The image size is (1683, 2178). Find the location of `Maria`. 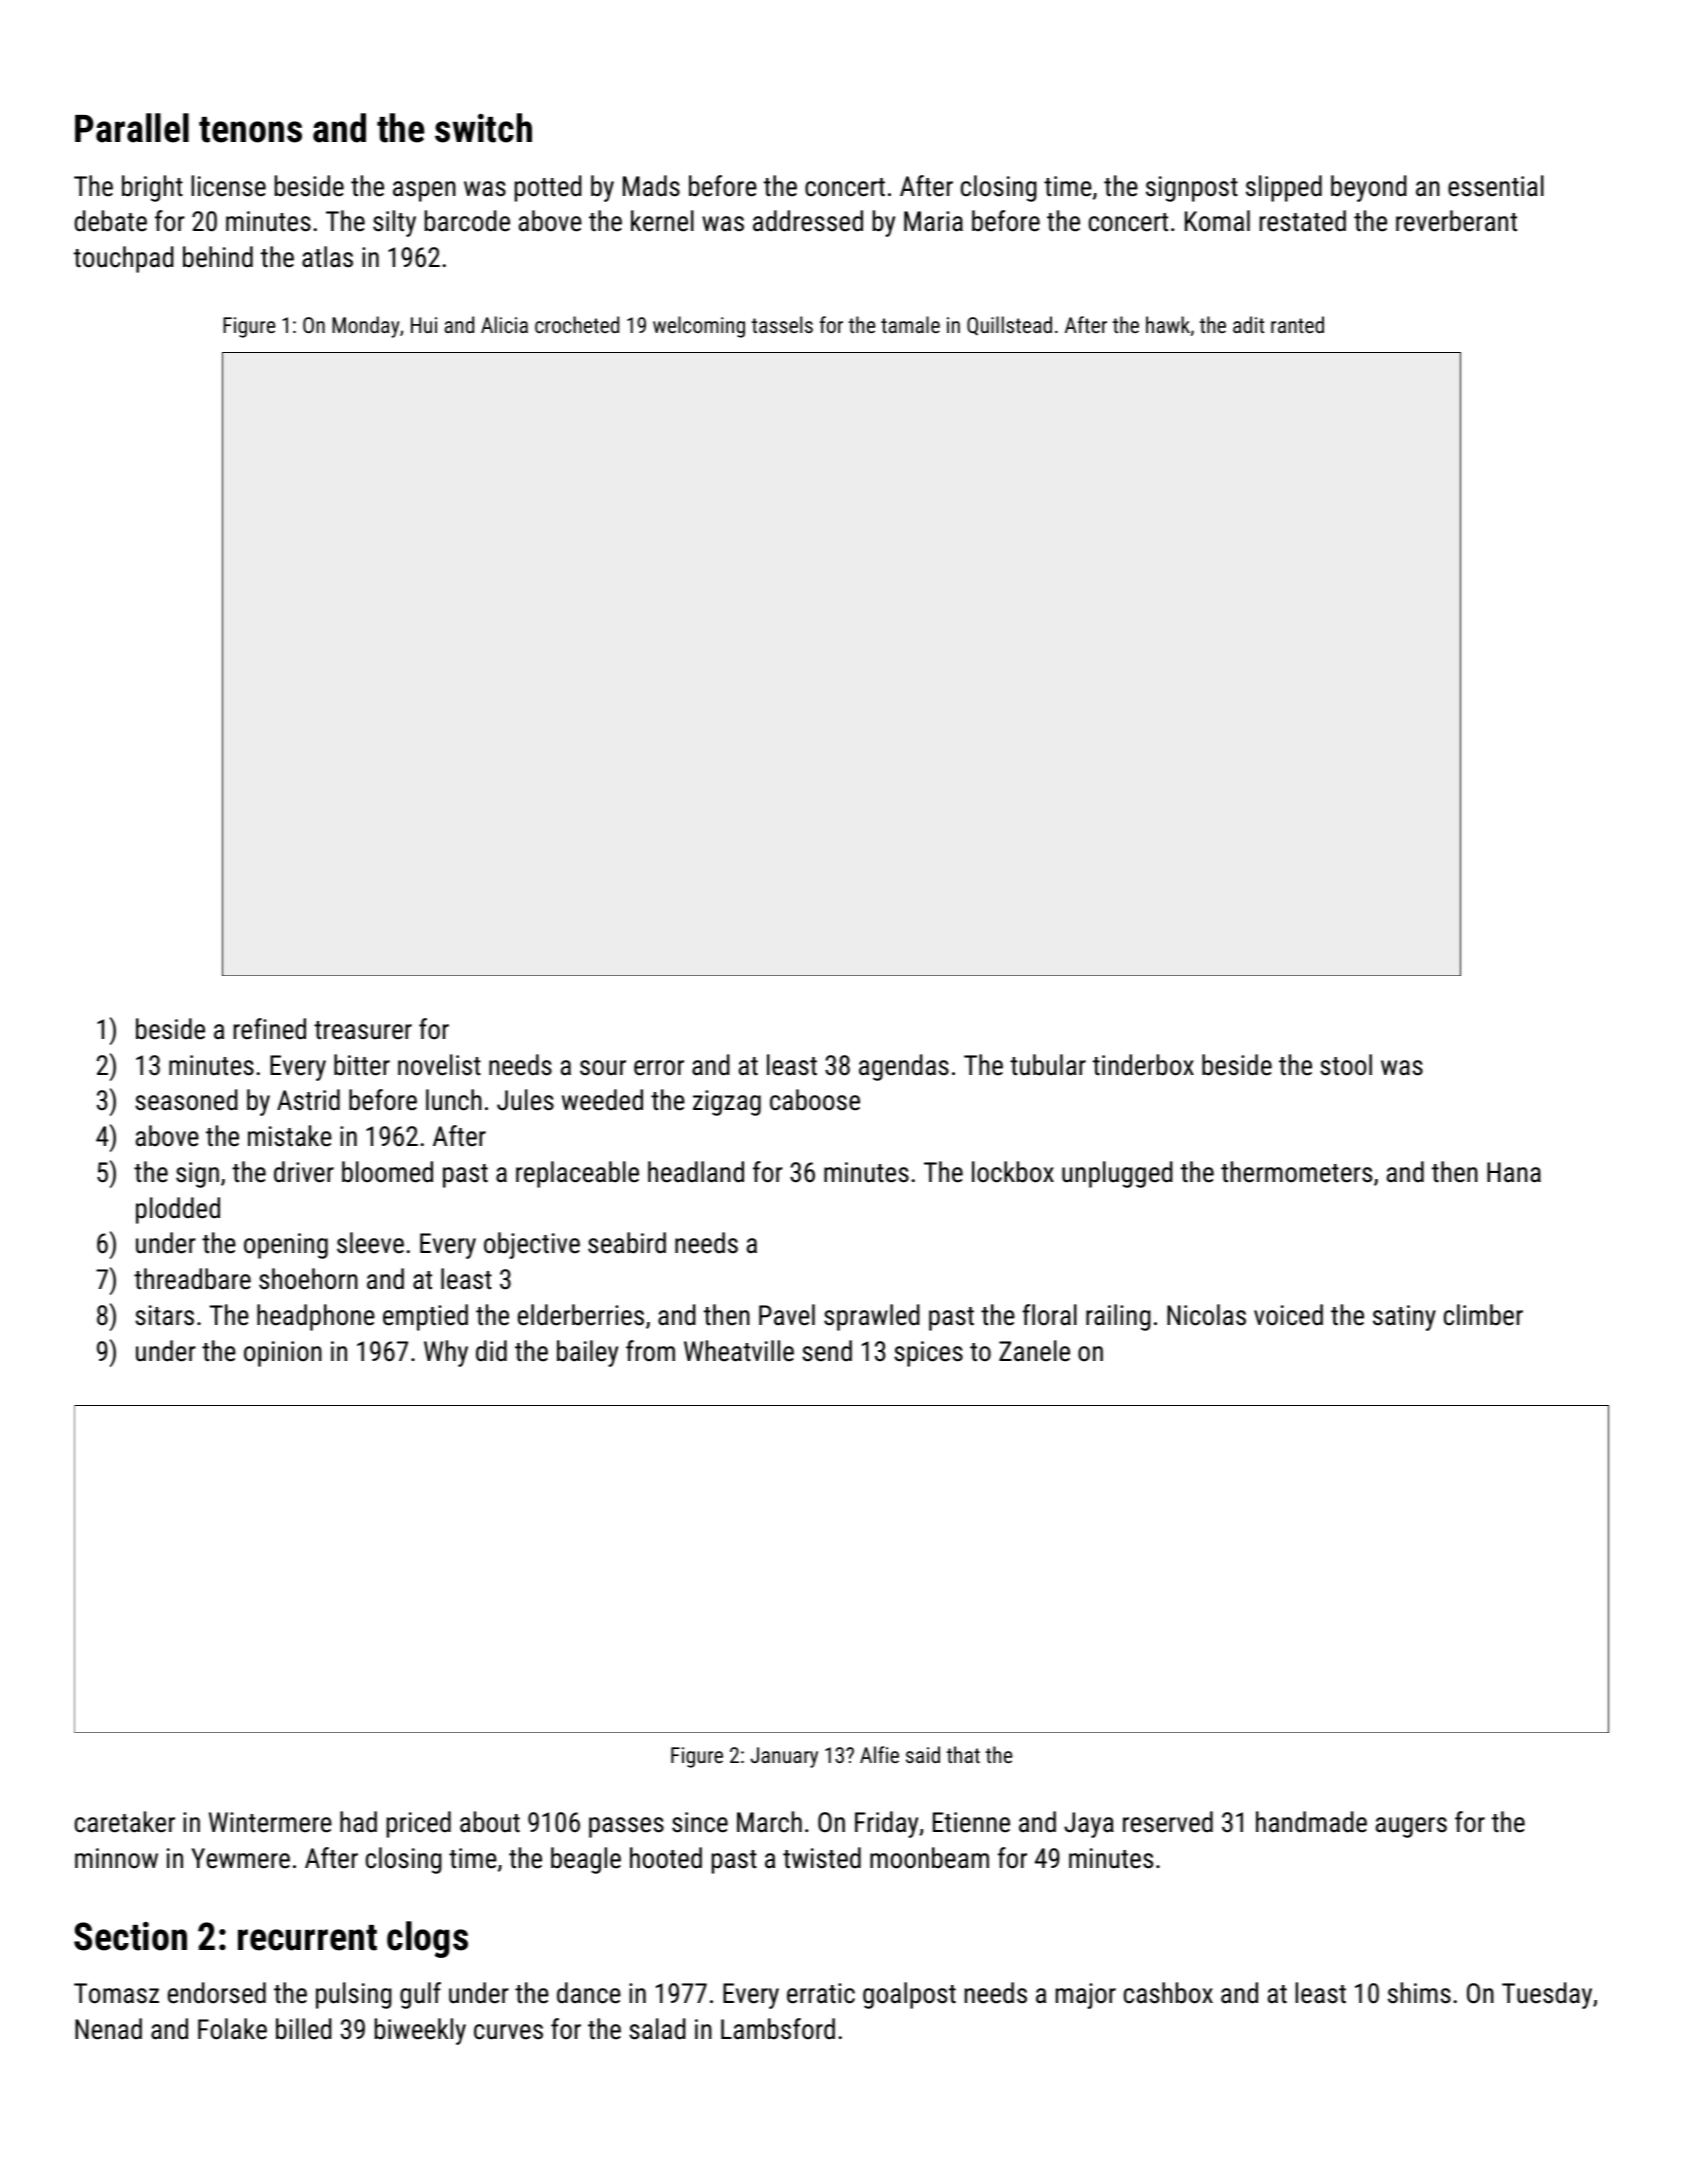

Maria is located at coordinates (933, 221).
